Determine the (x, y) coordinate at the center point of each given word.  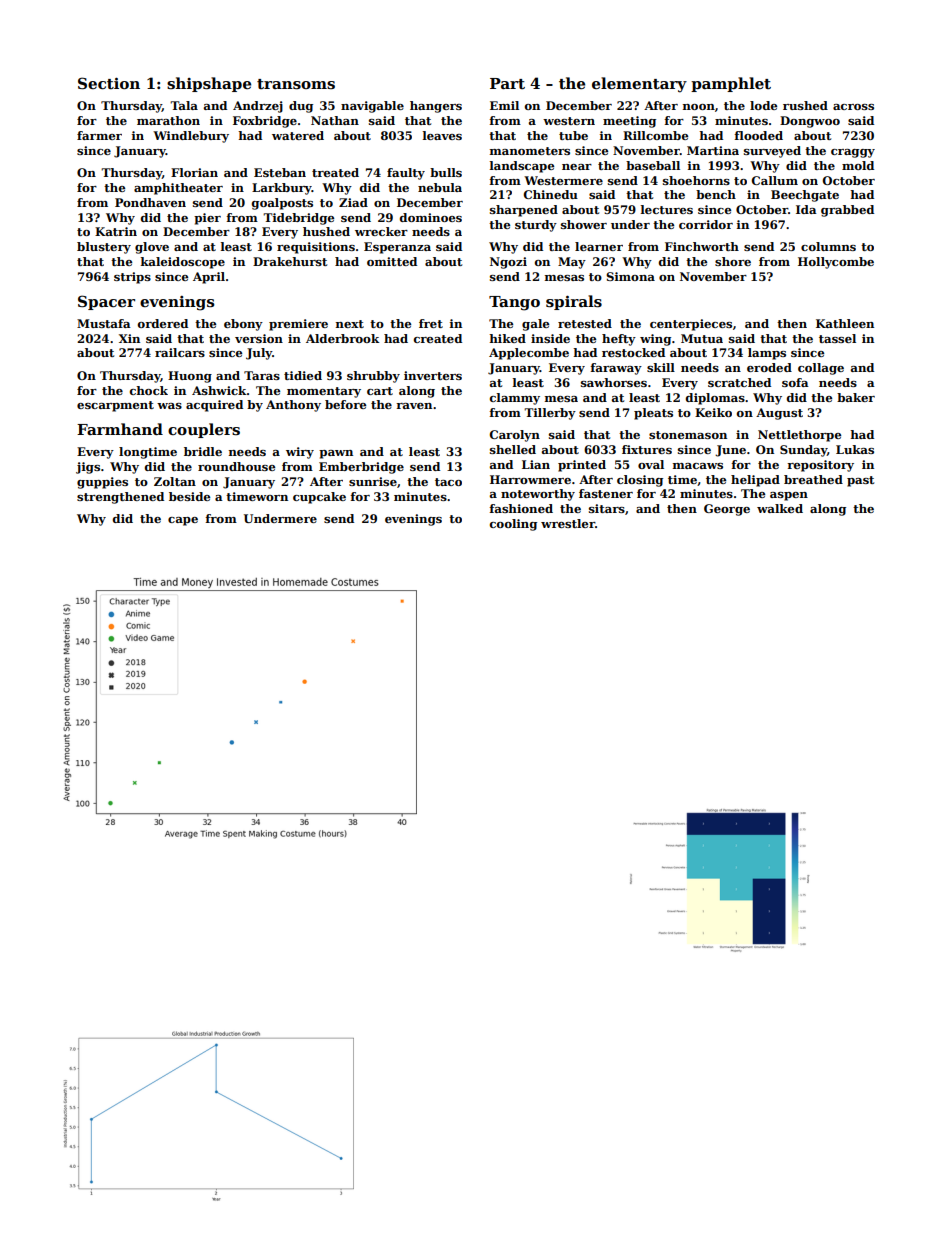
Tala (184, 105)
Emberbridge (361, 468)
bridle (203, 451)
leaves (442, 135)
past (860, 481)
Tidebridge (298, 219)
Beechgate (805, 196)
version (259, 338)
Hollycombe (836, 263)
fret (431, 323)
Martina (713, 150)
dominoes (431, 217)
